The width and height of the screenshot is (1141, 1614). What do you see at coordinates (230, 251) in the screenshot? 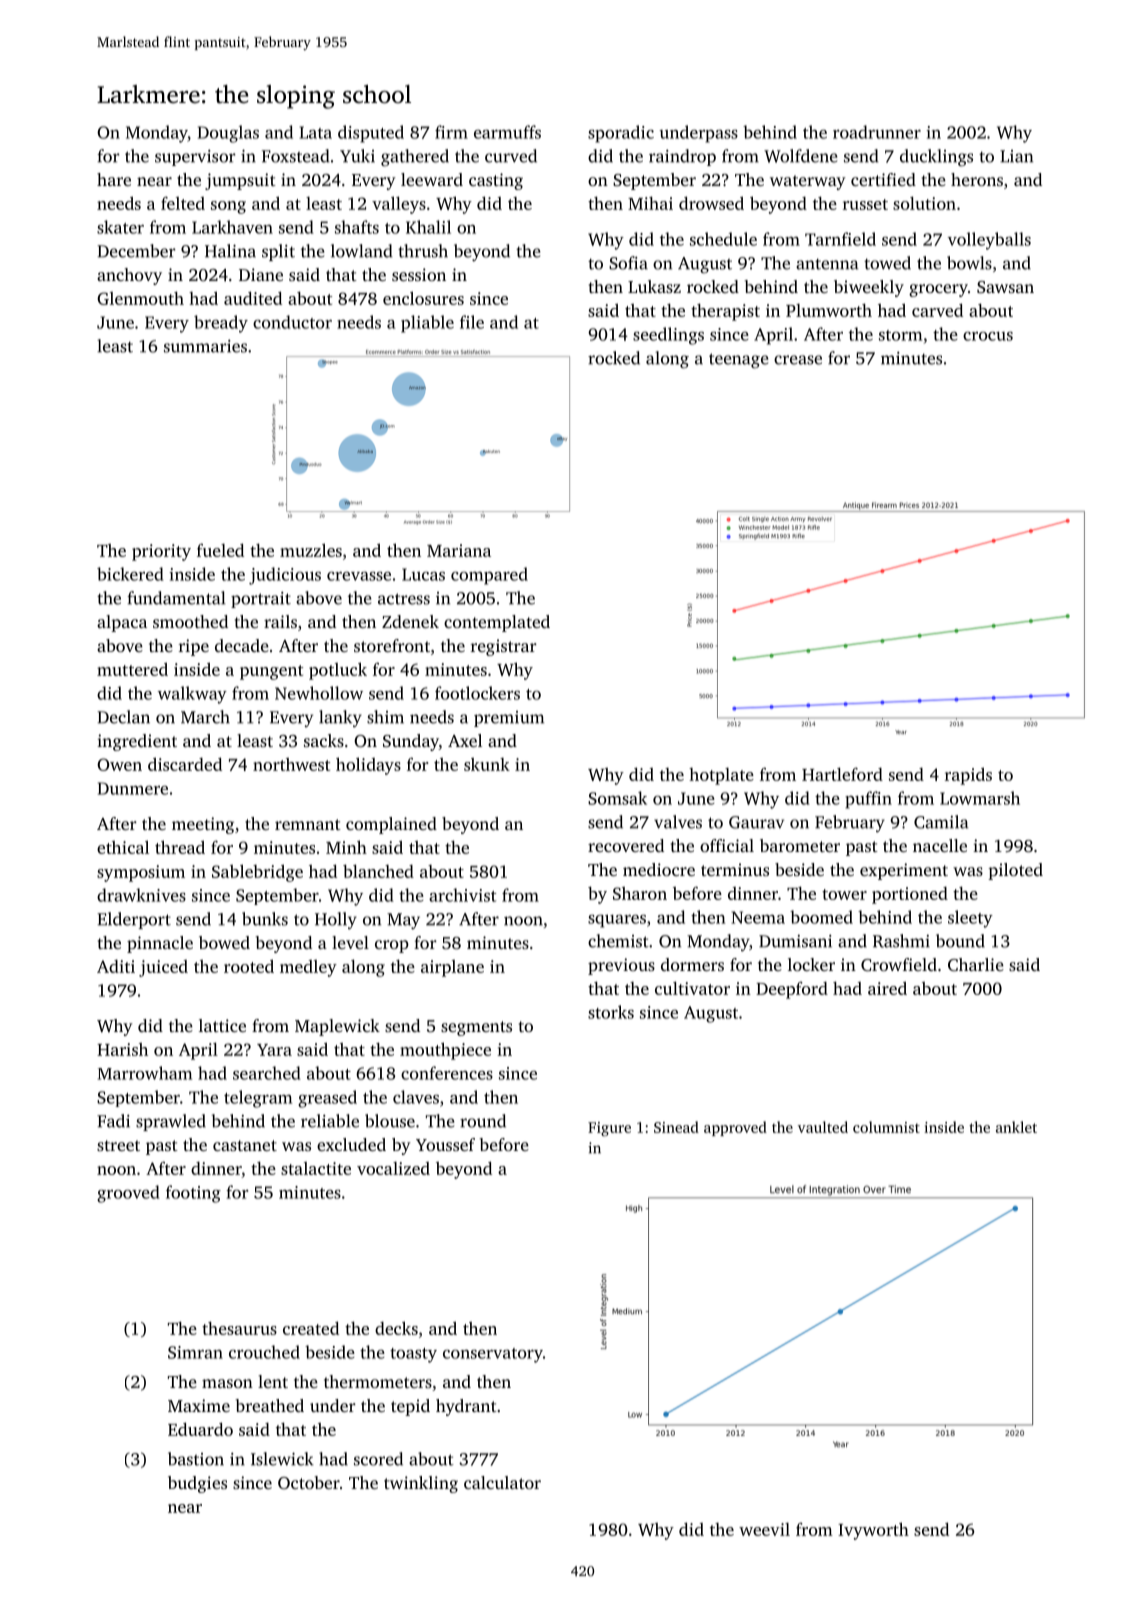
I see `Halina` at bounding box center [230, 251].
